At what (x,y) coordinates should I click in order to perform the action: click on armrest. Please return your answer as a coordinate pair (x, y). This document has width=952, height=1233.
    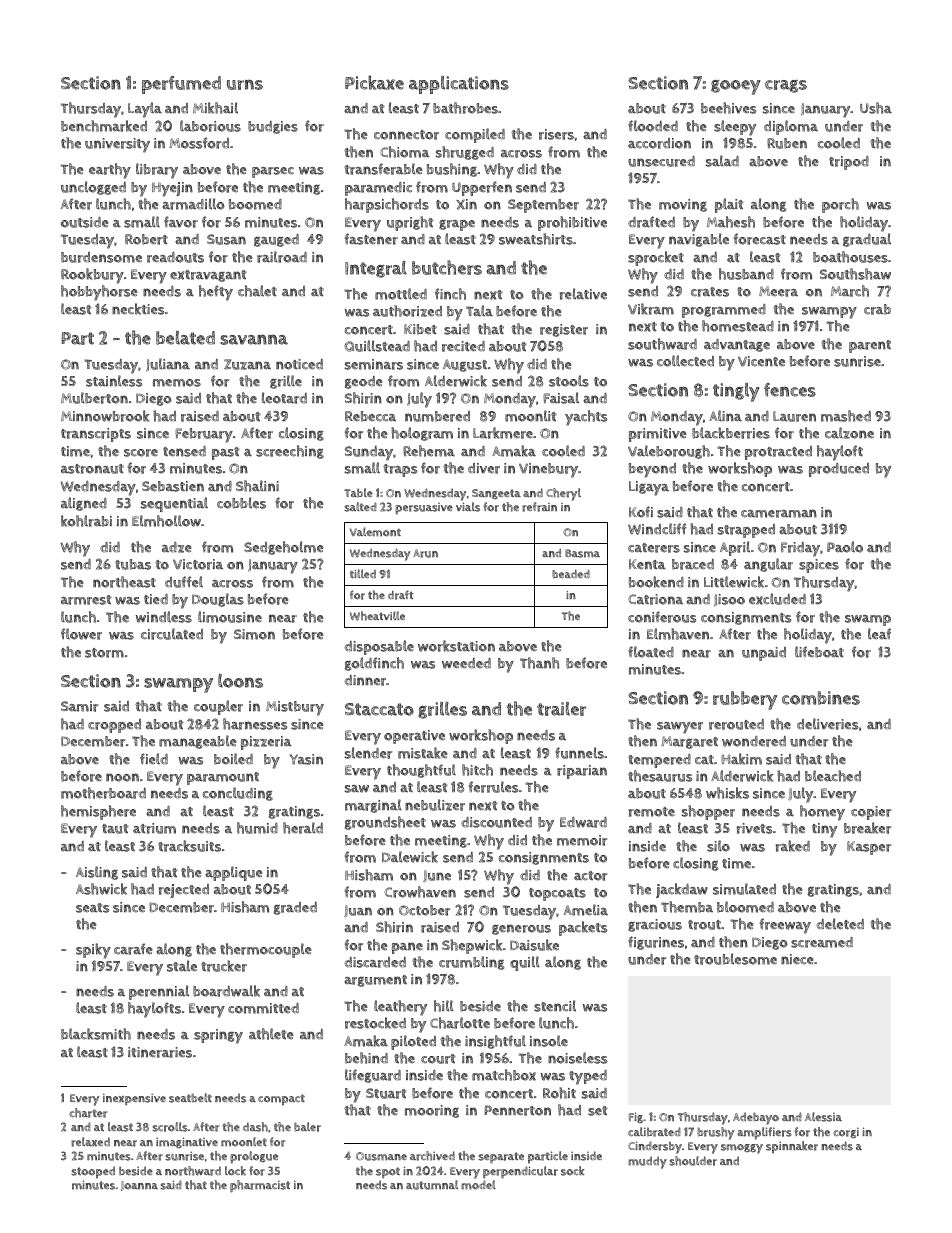
    Looking at the image, I should click on (86, 600).
